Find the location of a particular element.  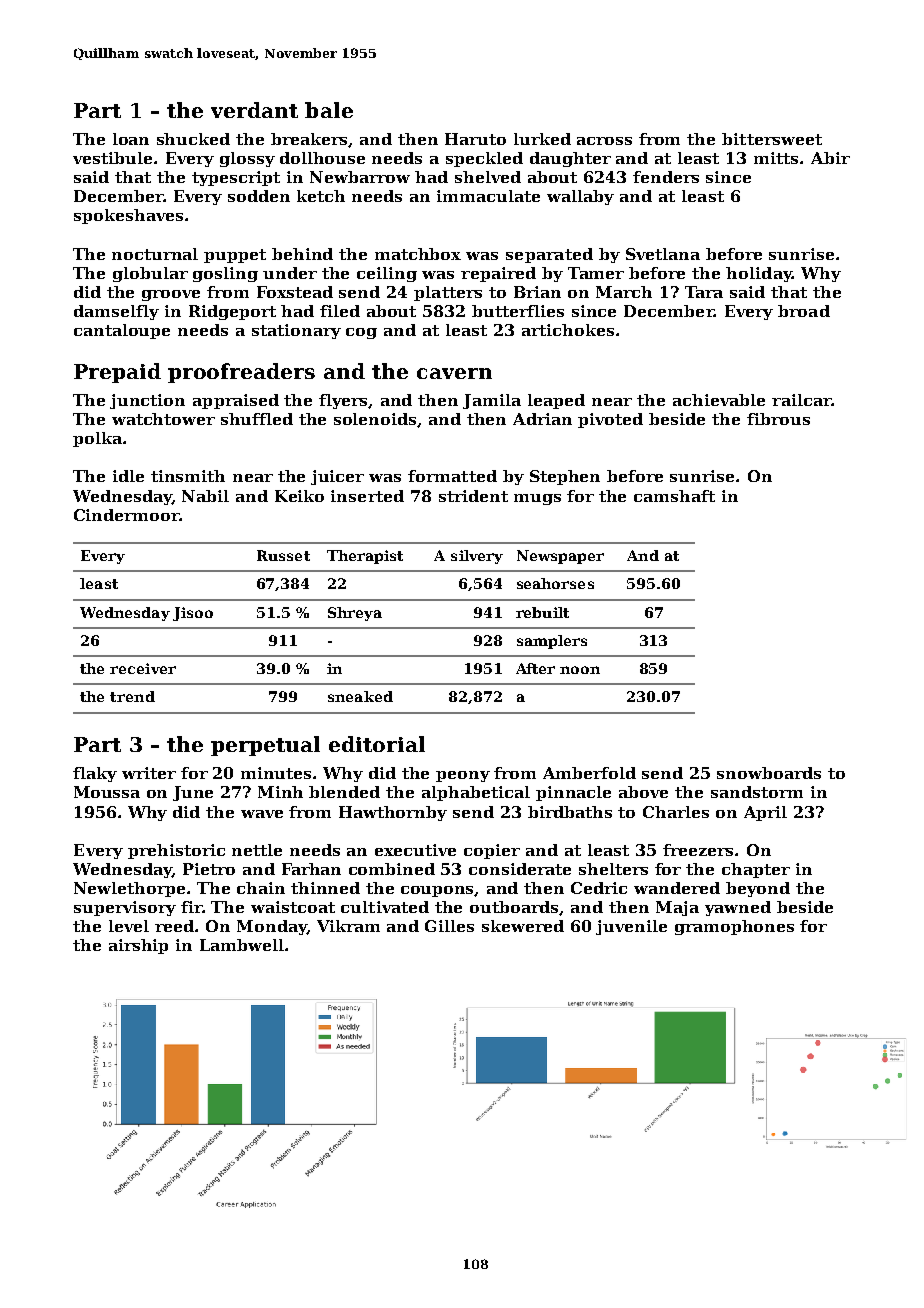

camshaft is located at coordinates (674, 496).
